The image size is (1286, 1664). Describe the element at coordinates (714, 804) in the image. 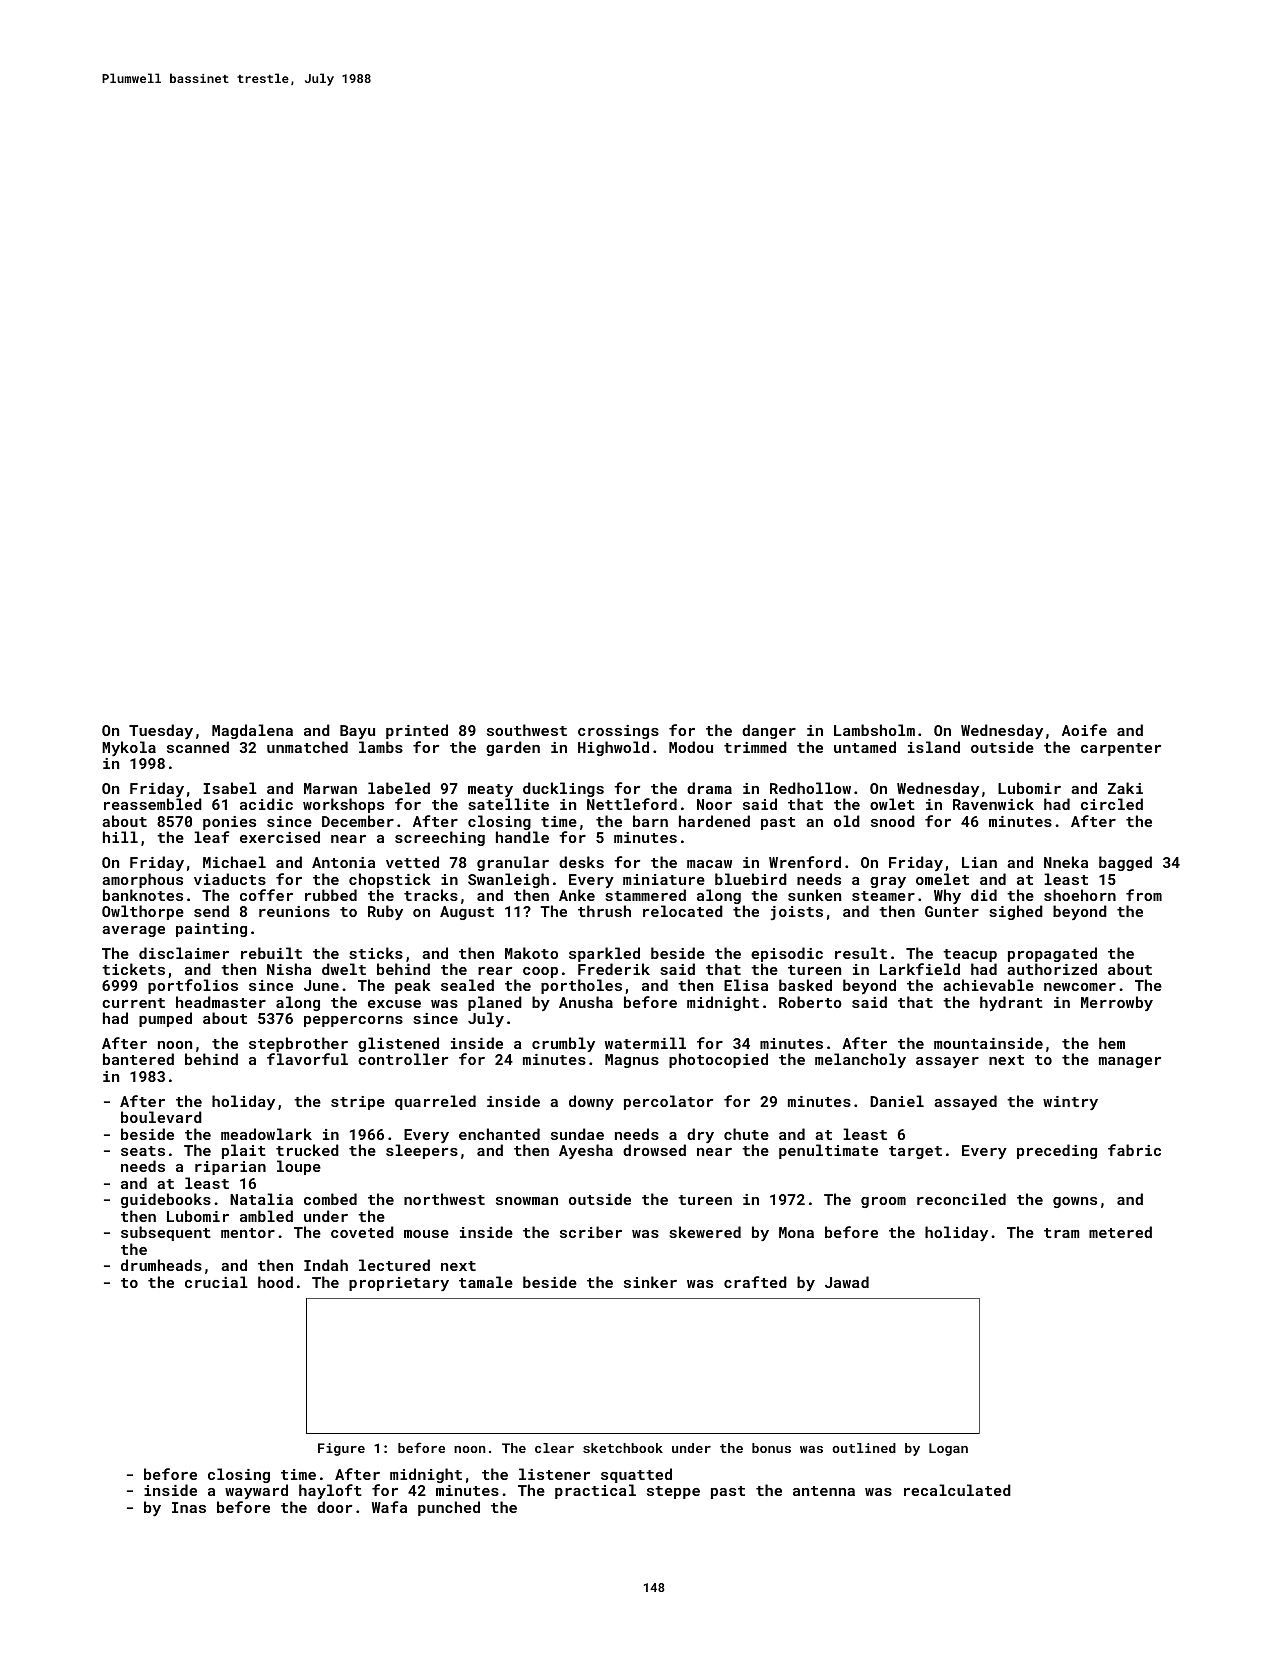

I see `Noor` at that location.
